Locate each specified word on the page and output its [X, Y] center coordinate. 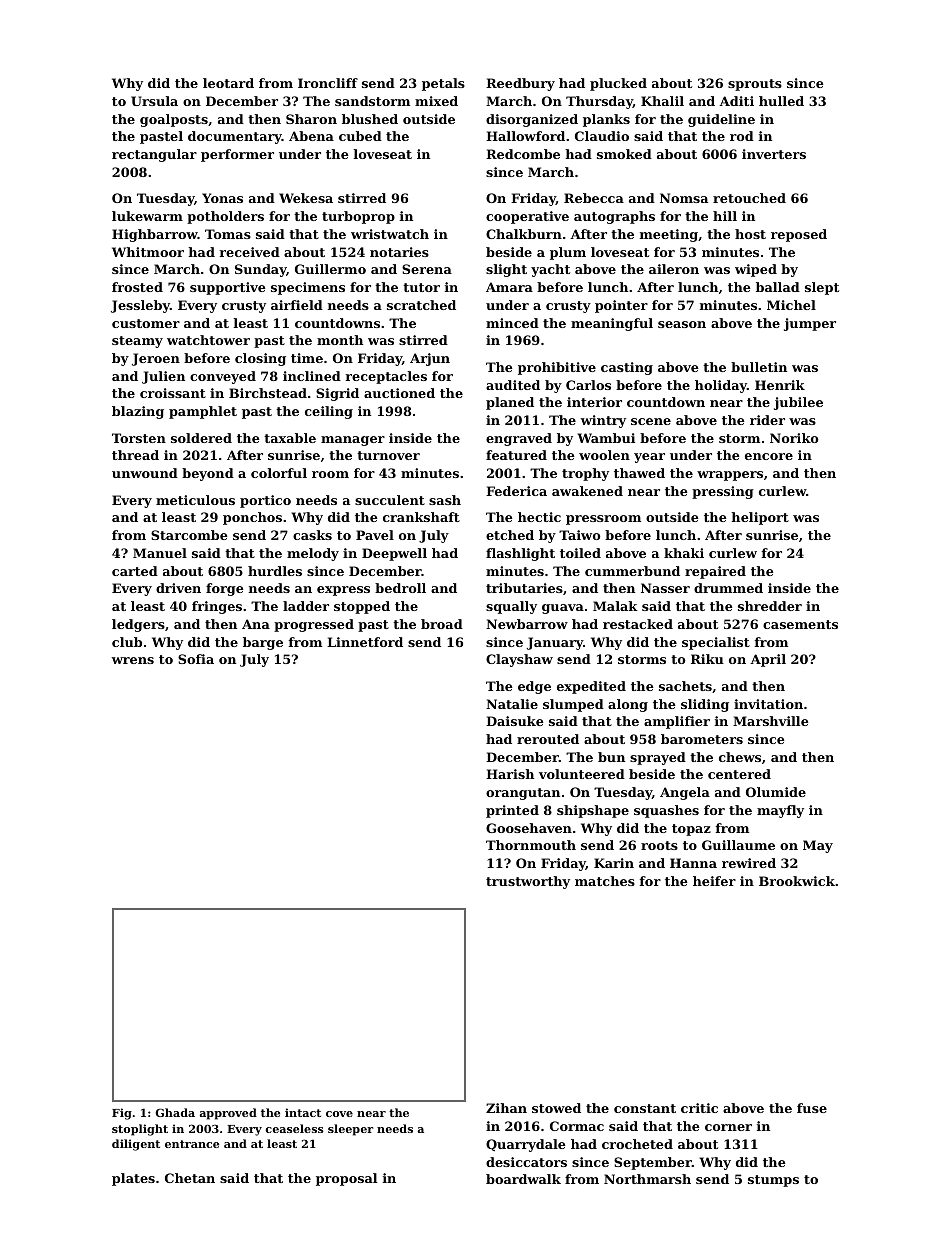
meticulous [195, 500]
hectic [539, 517]
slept [822, 288]
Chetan [190, 1178]
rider [767, 420]
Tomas [228, 234]
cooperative [527, 217]
